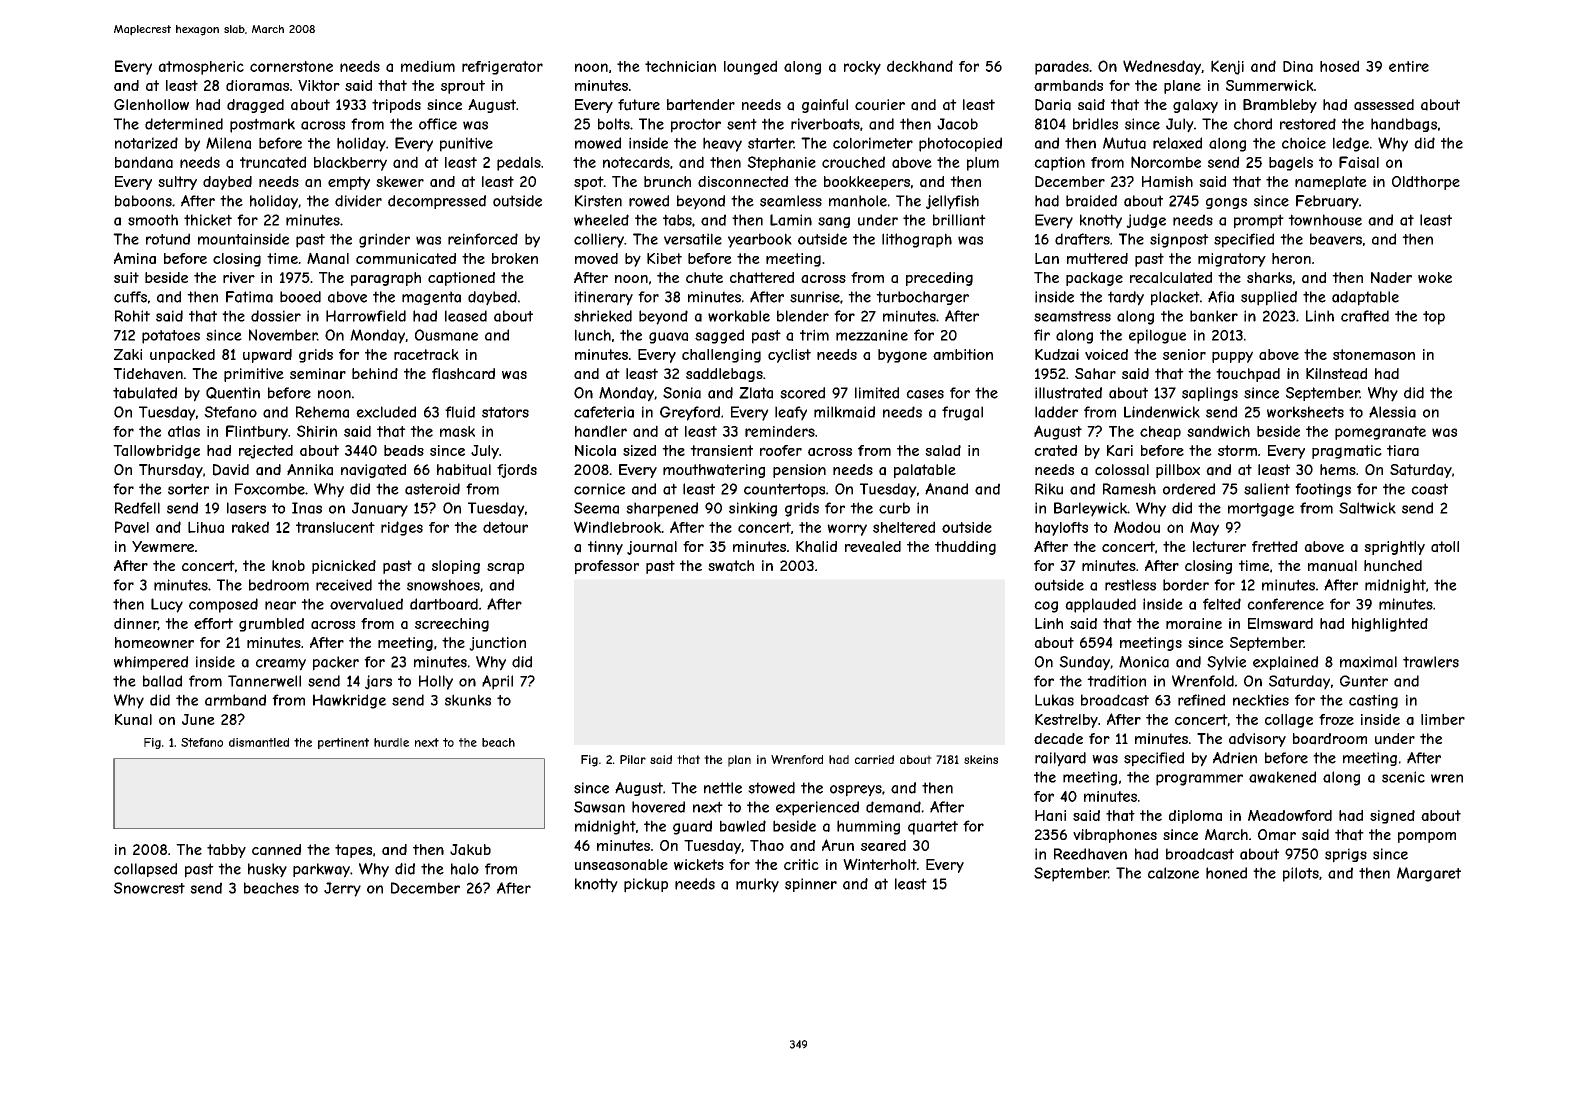 Image resolution: width=1579 pixels, height=1117 pixels. What do you see at coordinates (1129, 489) in the page?
I see `Ramesh` at bounding box center [1129, 489].
